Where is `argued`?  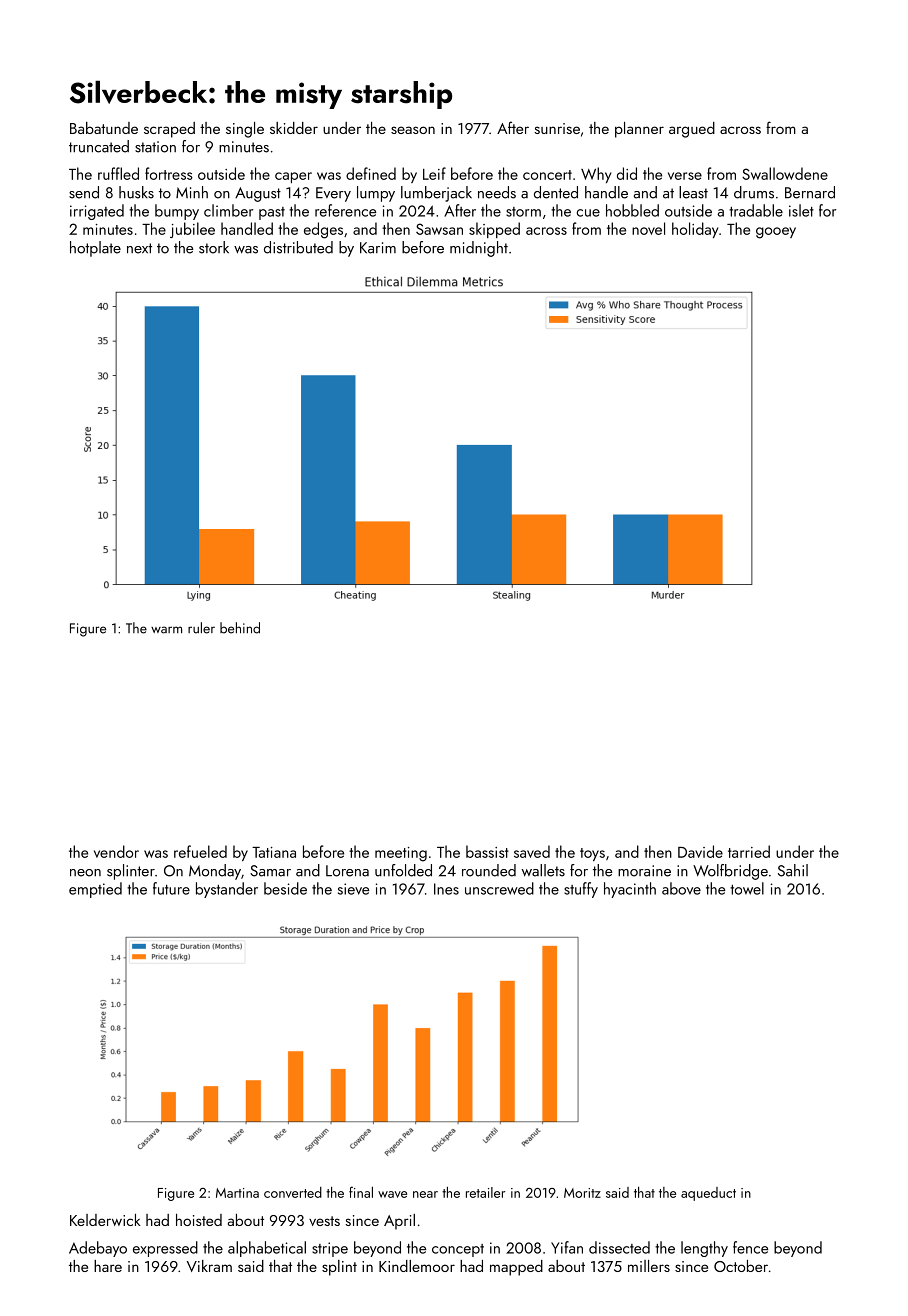
argued is located at coordinates (692, 130).
